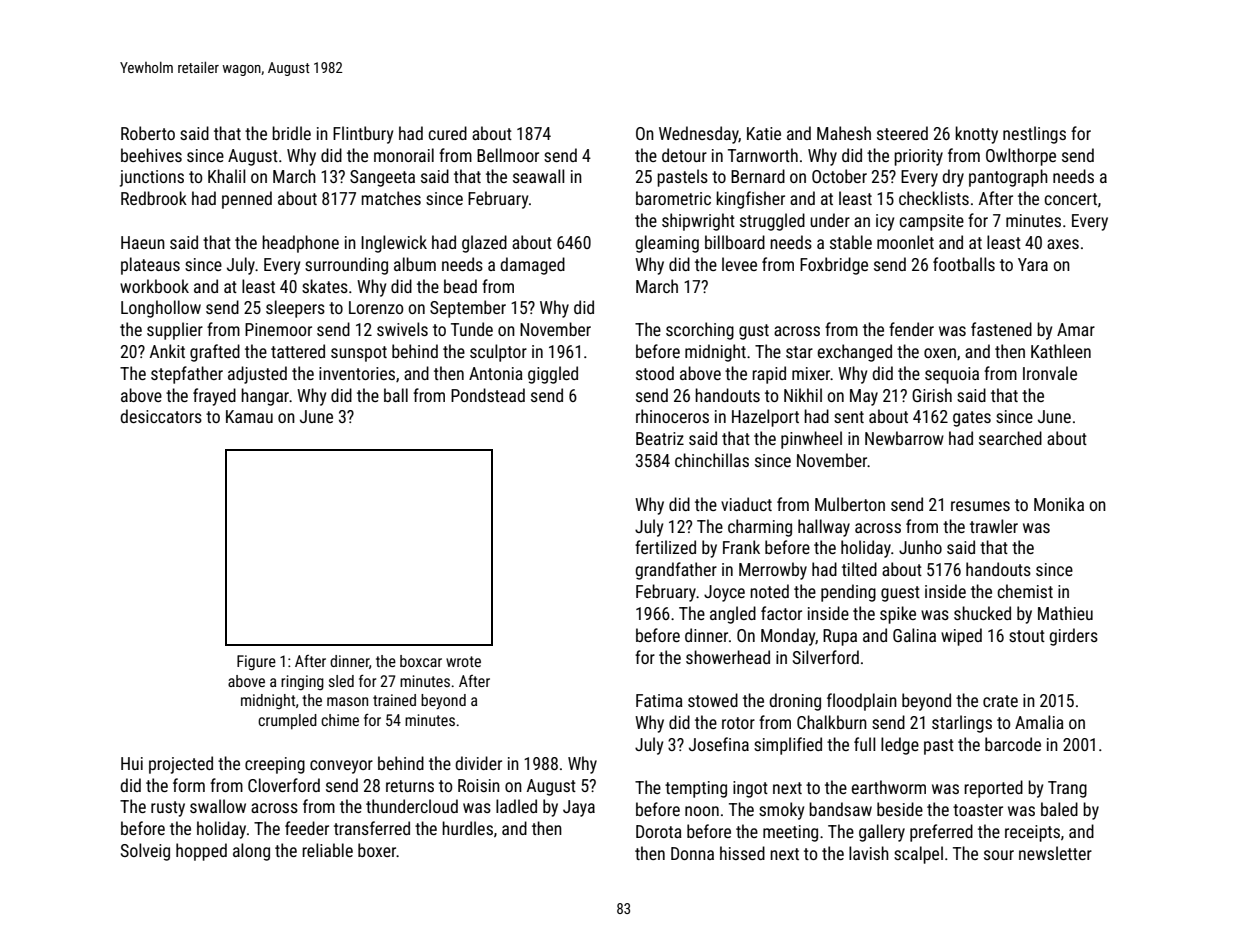 The width and height of the screenshot is (1233, 952). Describe the element at coordinates (460, 286) in the screenshot. I see `bead` at that location.
